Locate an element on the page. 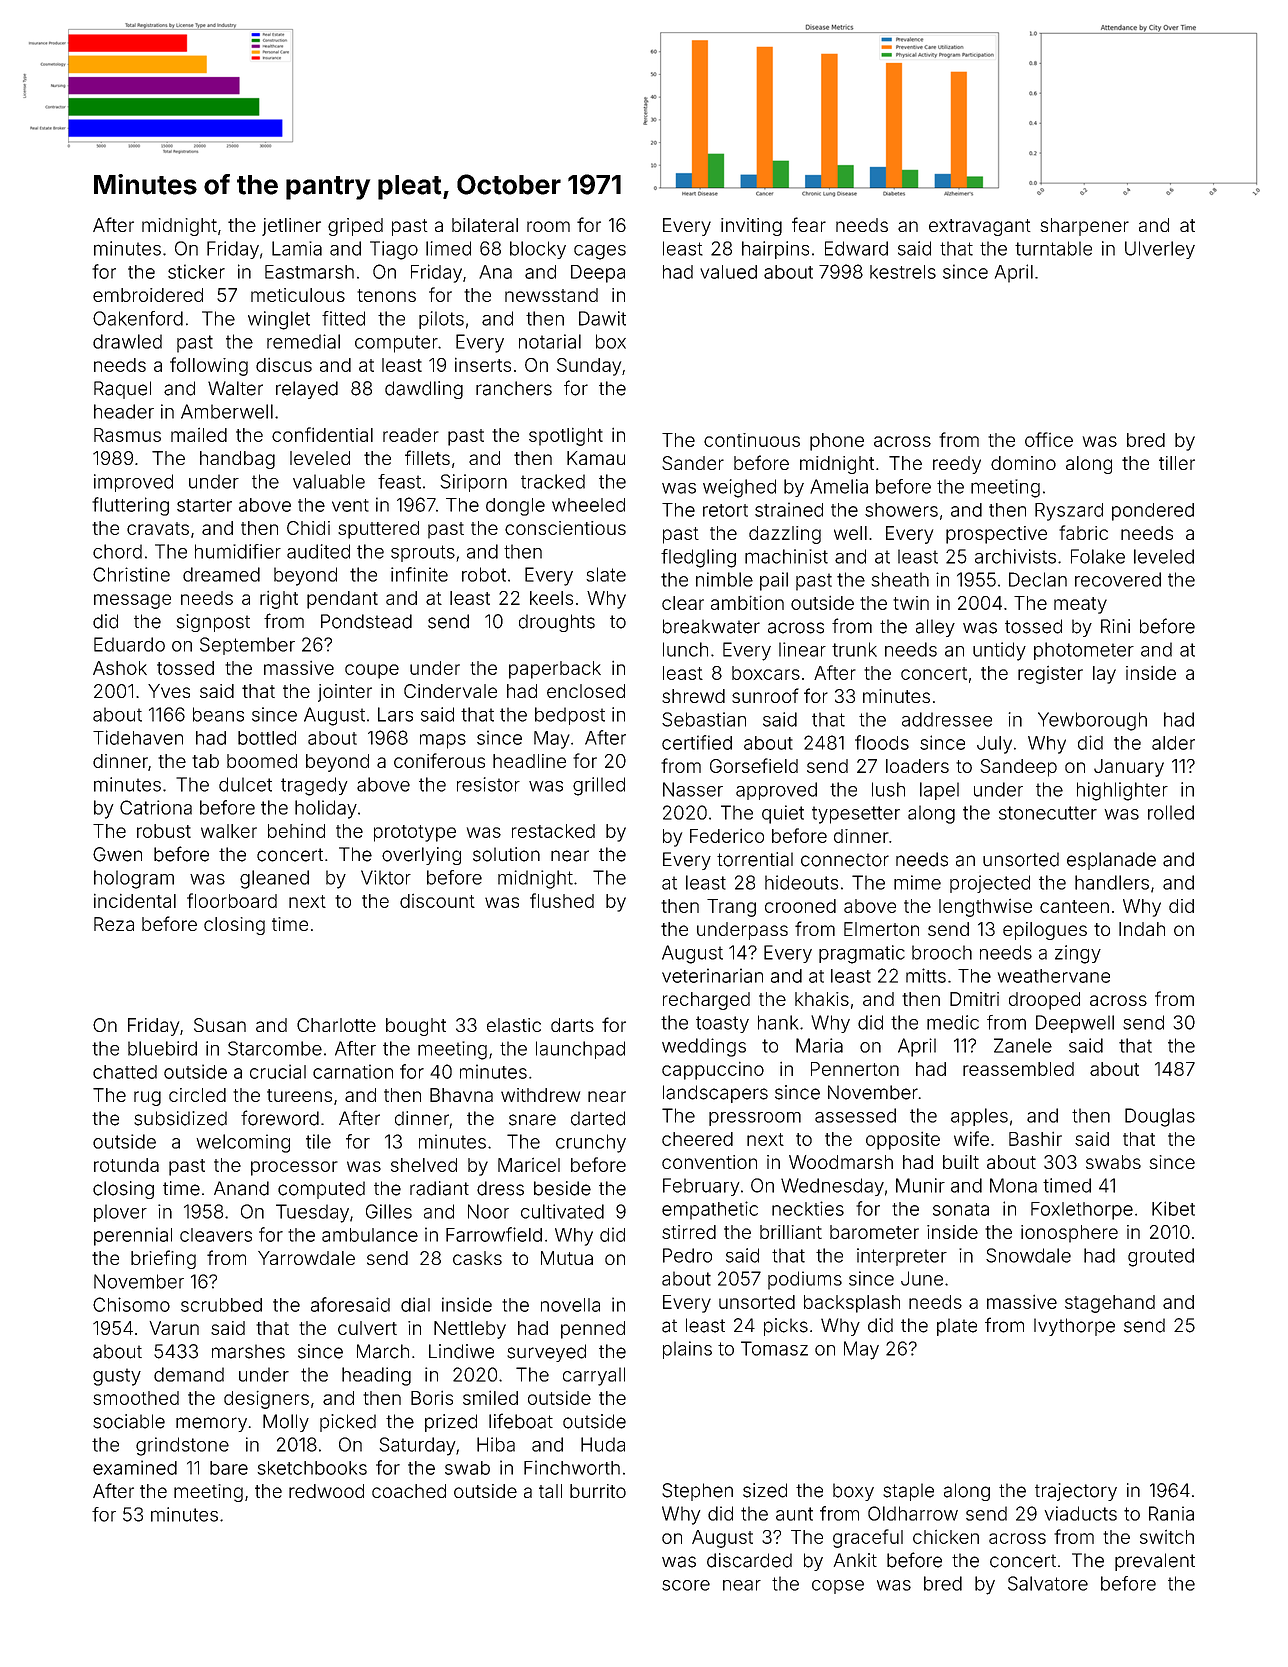 Image resolution: width=1288 pixels, height=1667 pixels. bare is located at coordinates (229, 1468).
